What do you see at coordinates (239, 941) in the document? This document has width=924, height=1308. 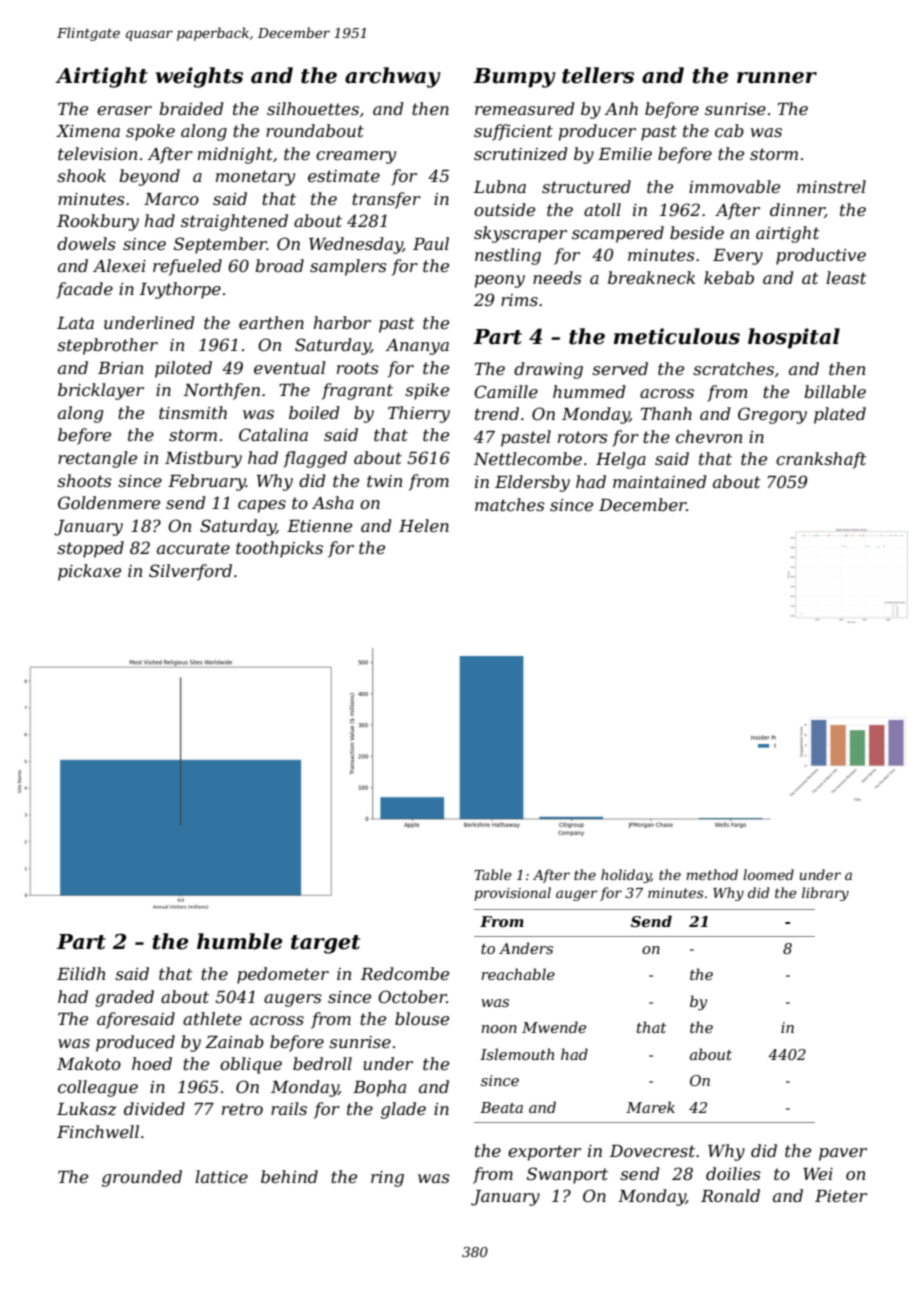 I see `humble` at bounding box center [239, 941].
